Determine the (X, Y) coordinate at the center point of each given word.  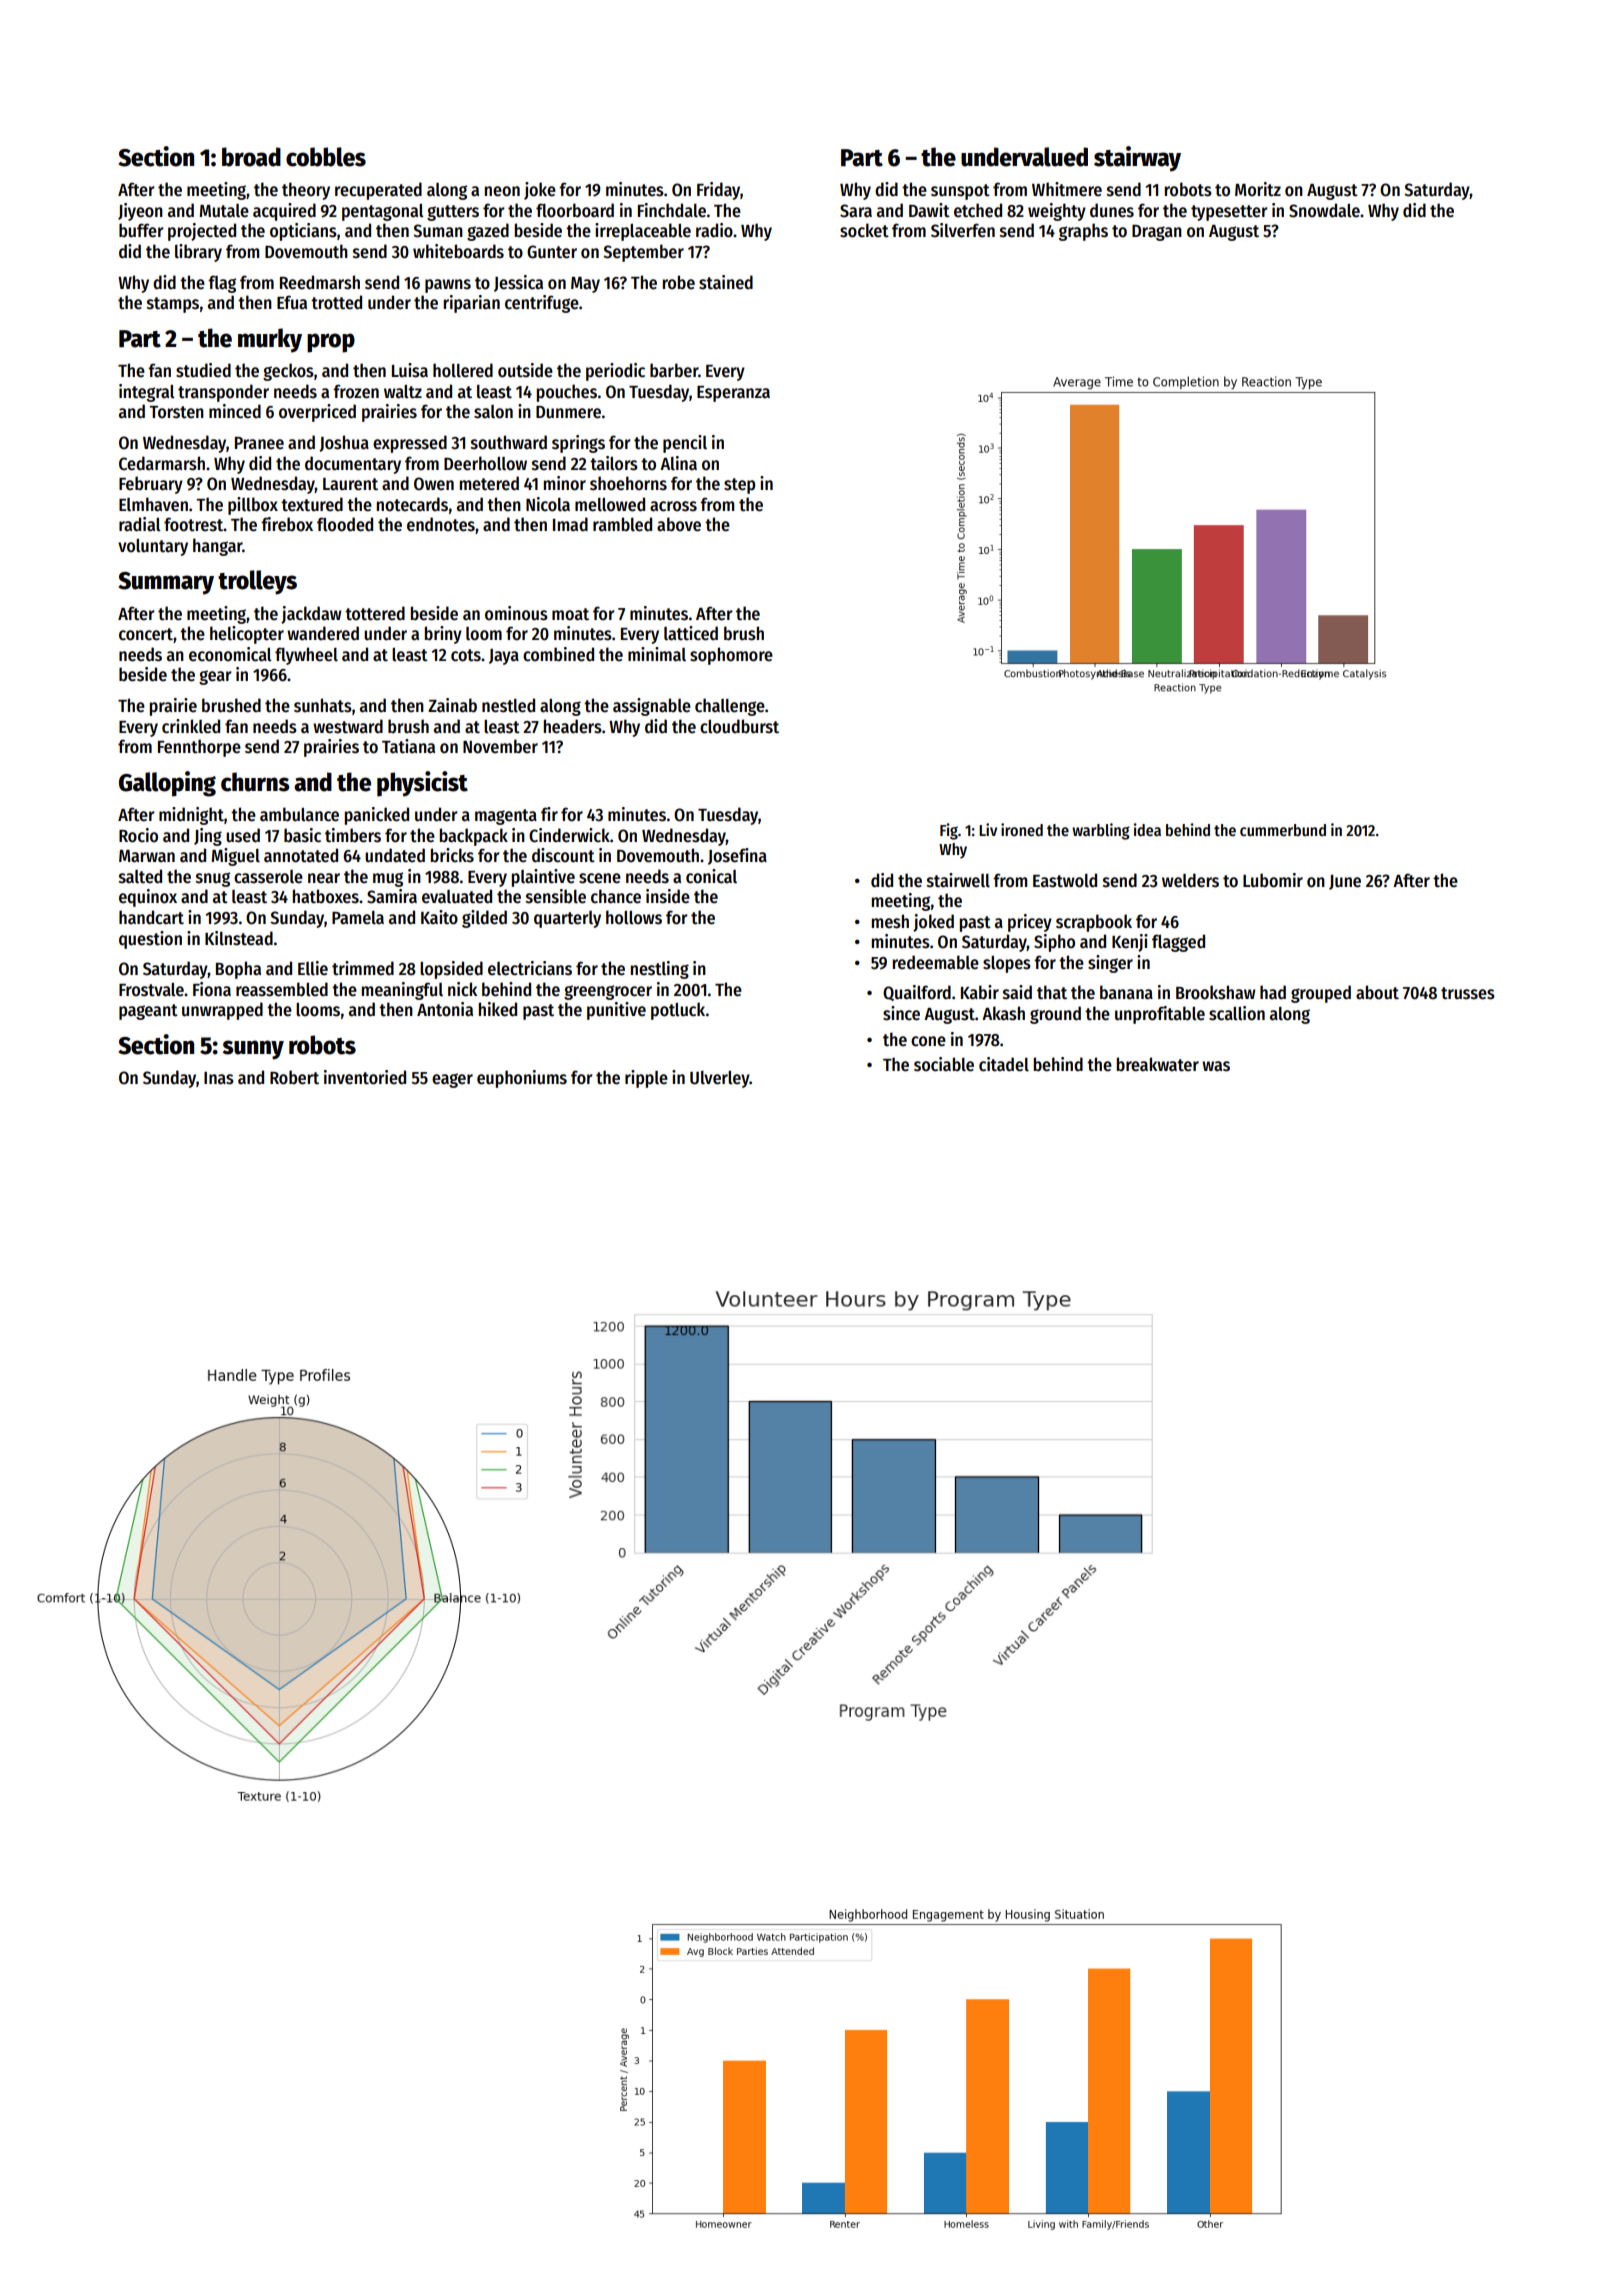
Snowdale (1324, 210)
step (739, 486)
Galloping (167, 784)
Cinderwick (569, 835)
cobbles (326, 157)
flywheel (306, 656)
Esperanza (733, 394)
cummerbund (1283, 830)
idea (1147, 829)
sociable (944, 1064)
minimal (657, 654)
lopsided (451, 970)
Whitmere (1067, 189)
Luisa (410, 370)
